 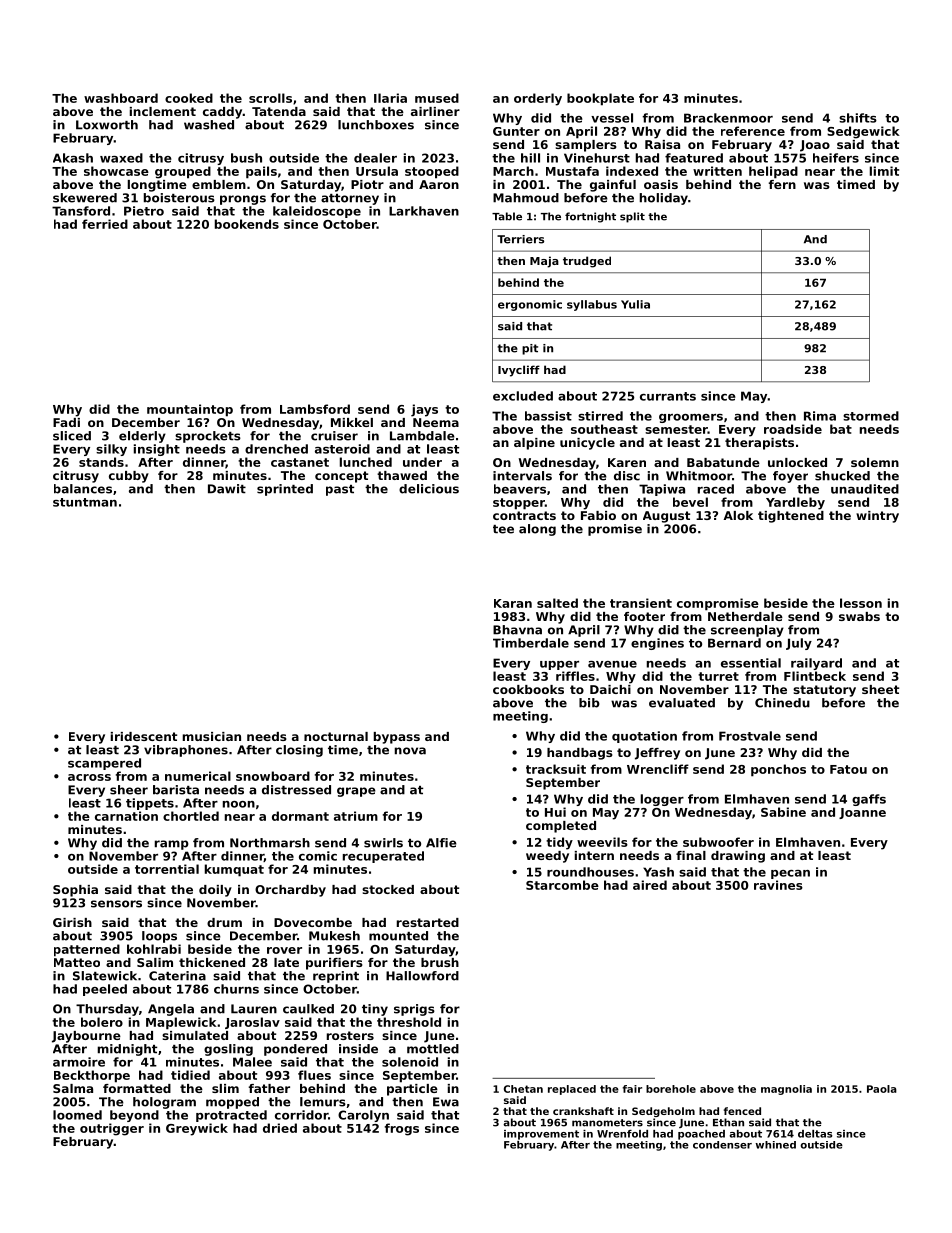 I want to click on churns, so click(x=236, y=989).
